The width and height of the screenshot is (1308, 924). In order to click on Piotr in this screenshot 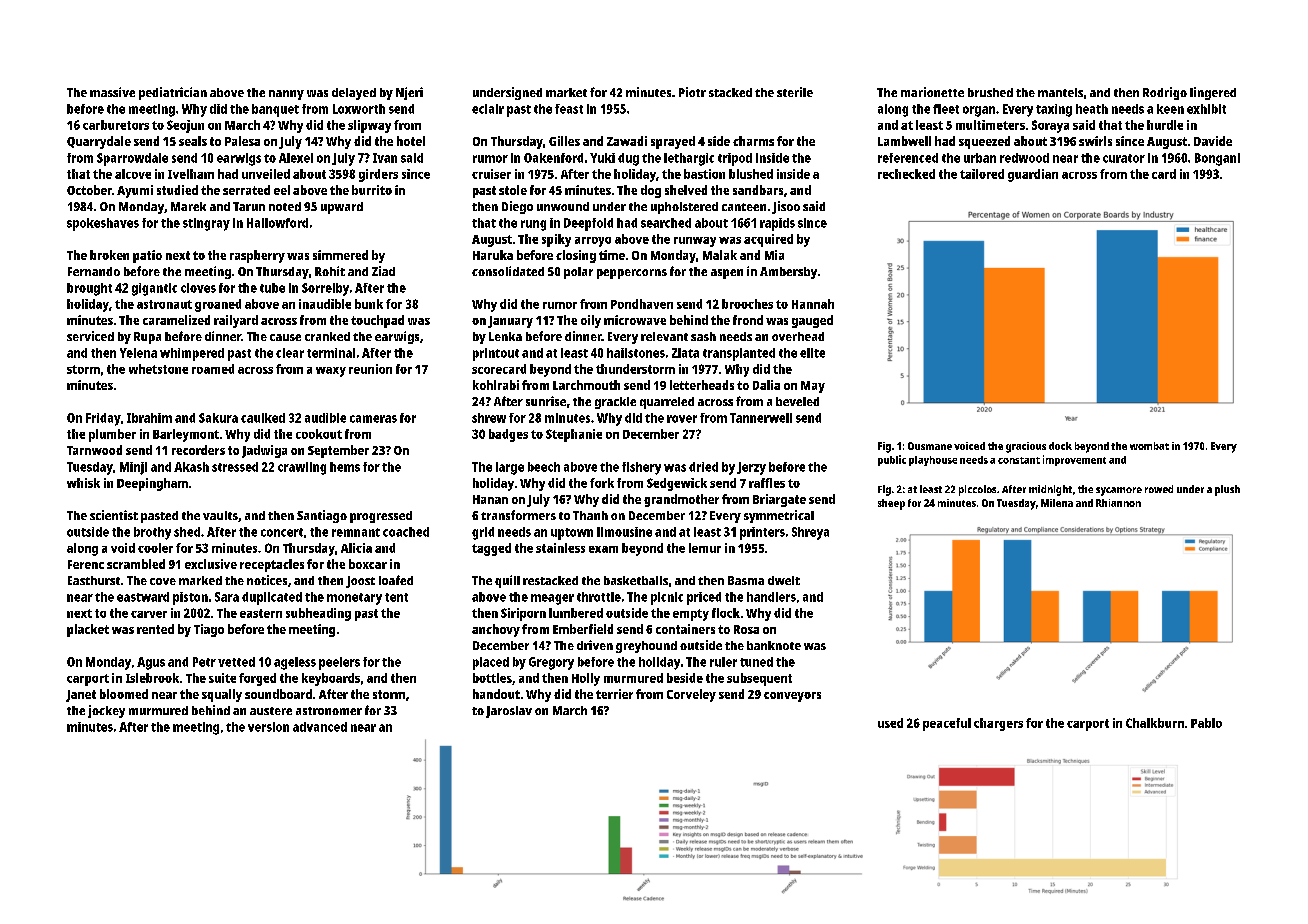, I will do `click(692, 92)`.
